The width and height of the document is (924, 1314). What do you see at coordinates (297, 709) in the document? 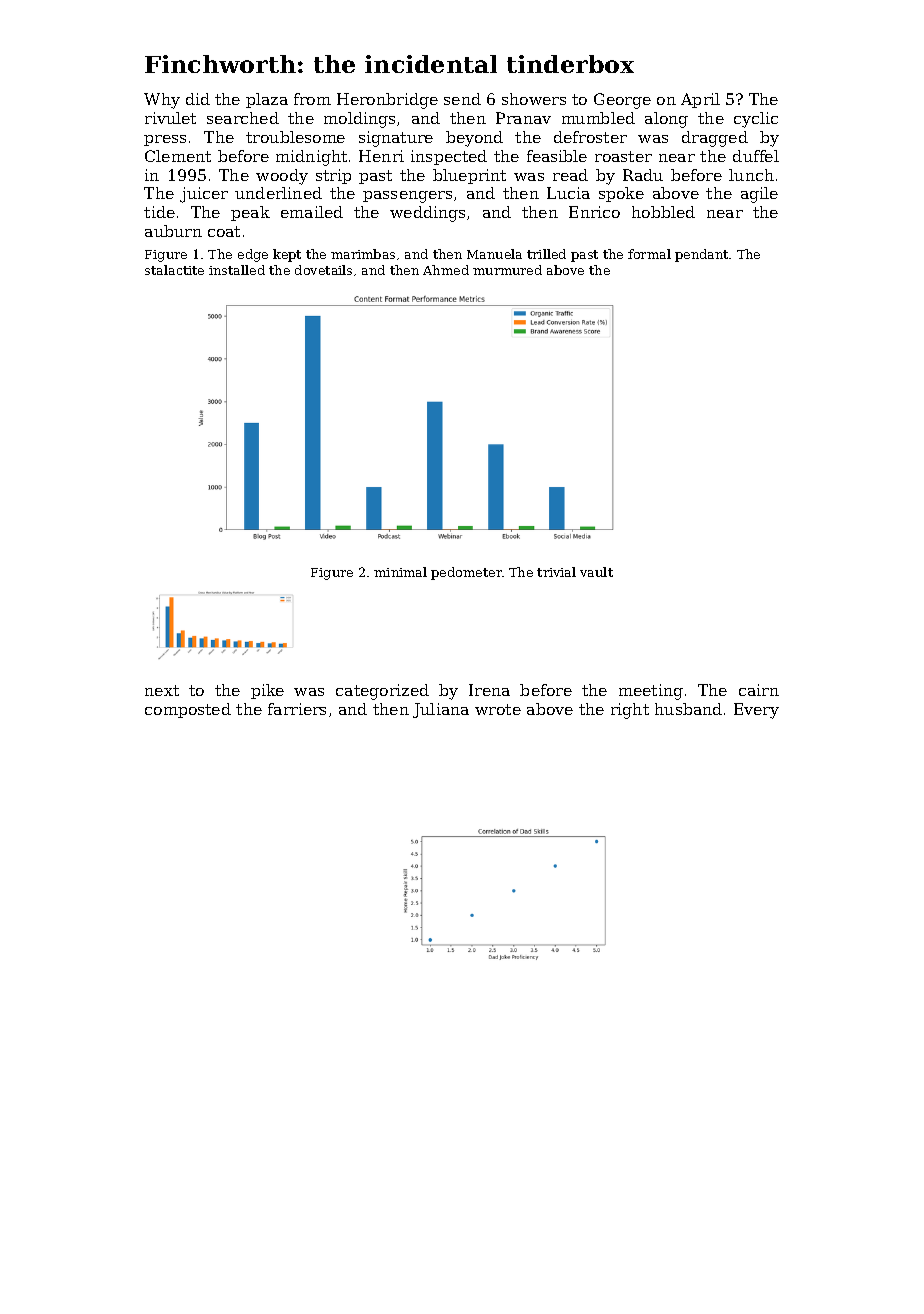
I see `farriers` at bounding box center [297, 709].
